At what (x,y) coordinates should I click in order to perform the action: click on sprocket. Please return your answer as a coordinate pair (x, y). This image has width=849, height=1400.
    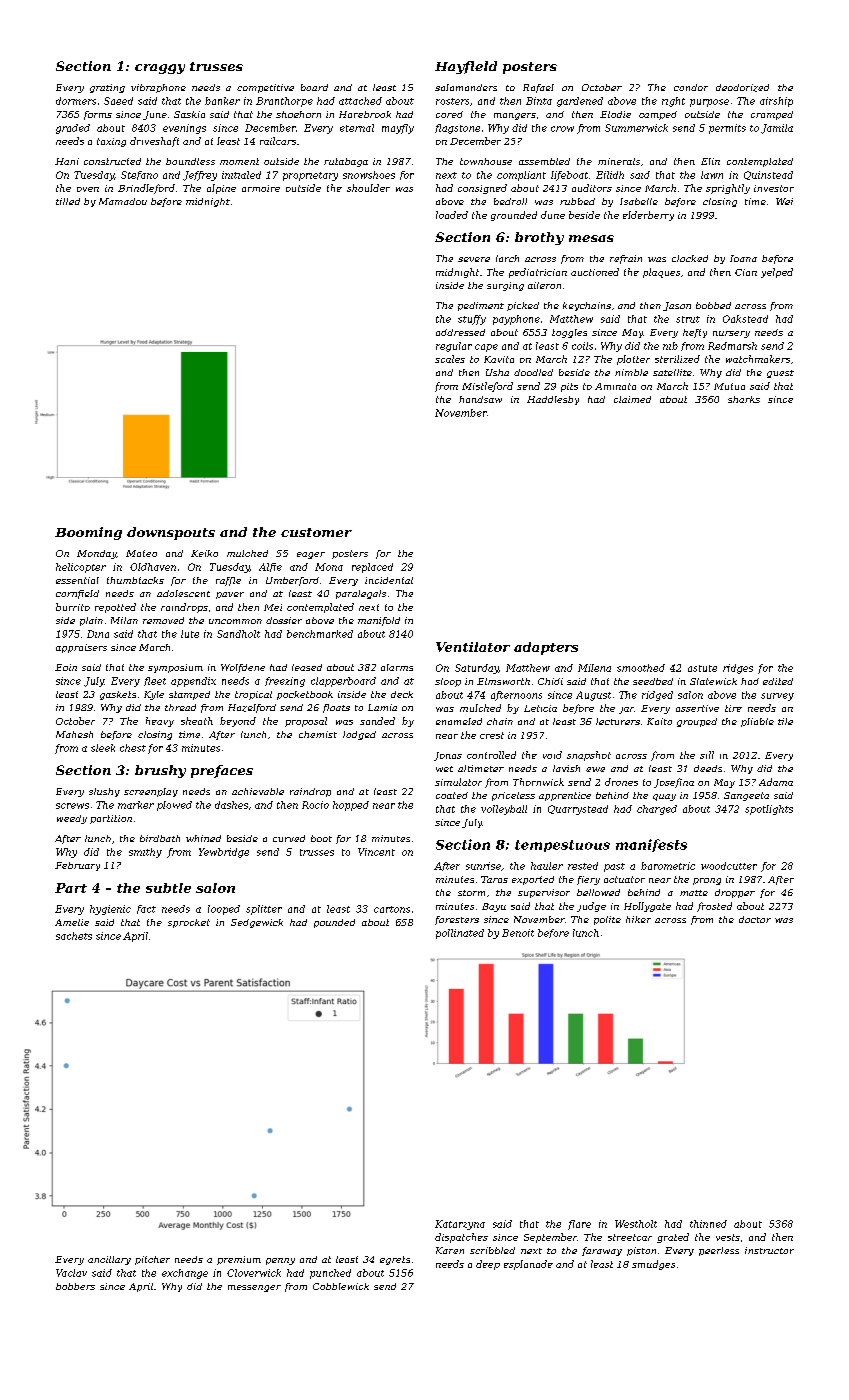
    Looking at the image, I should click on (189, 923).
